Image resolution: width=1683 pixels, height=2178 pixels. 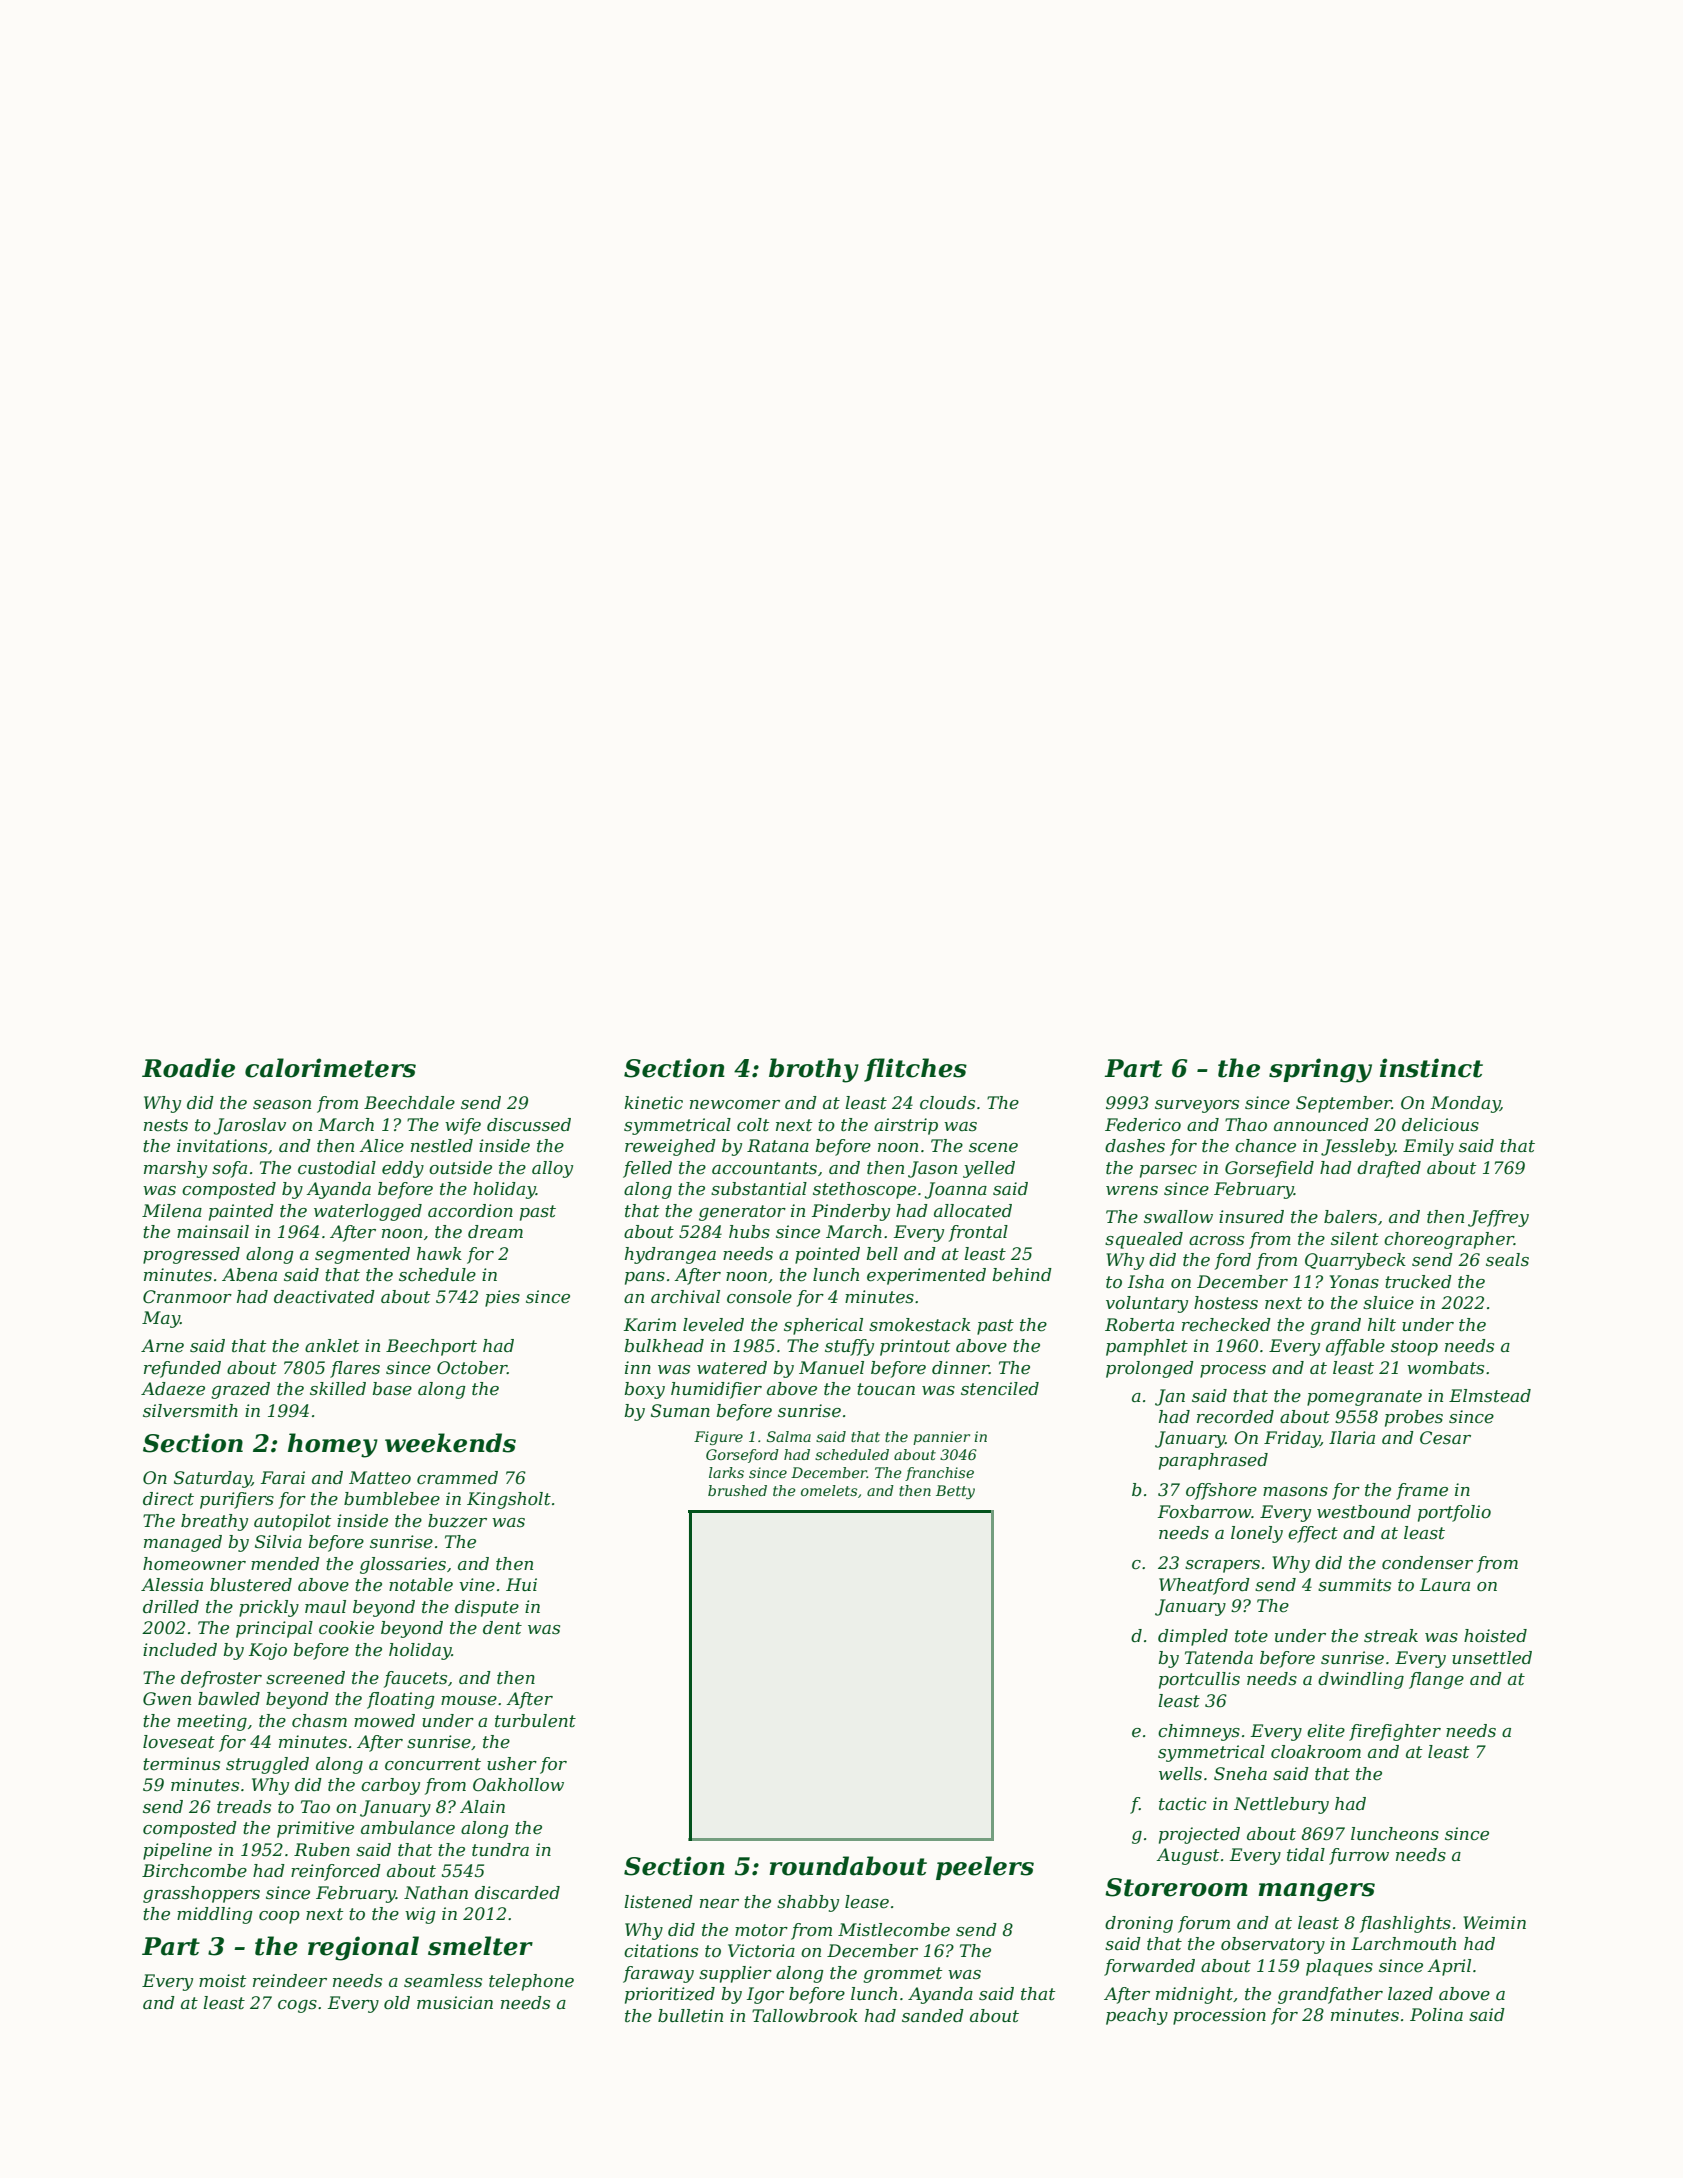 What do you see at coordinates (1193, 1637) in the screenshot?
I see `dimpled` at bounding box center [1193, 1637].
